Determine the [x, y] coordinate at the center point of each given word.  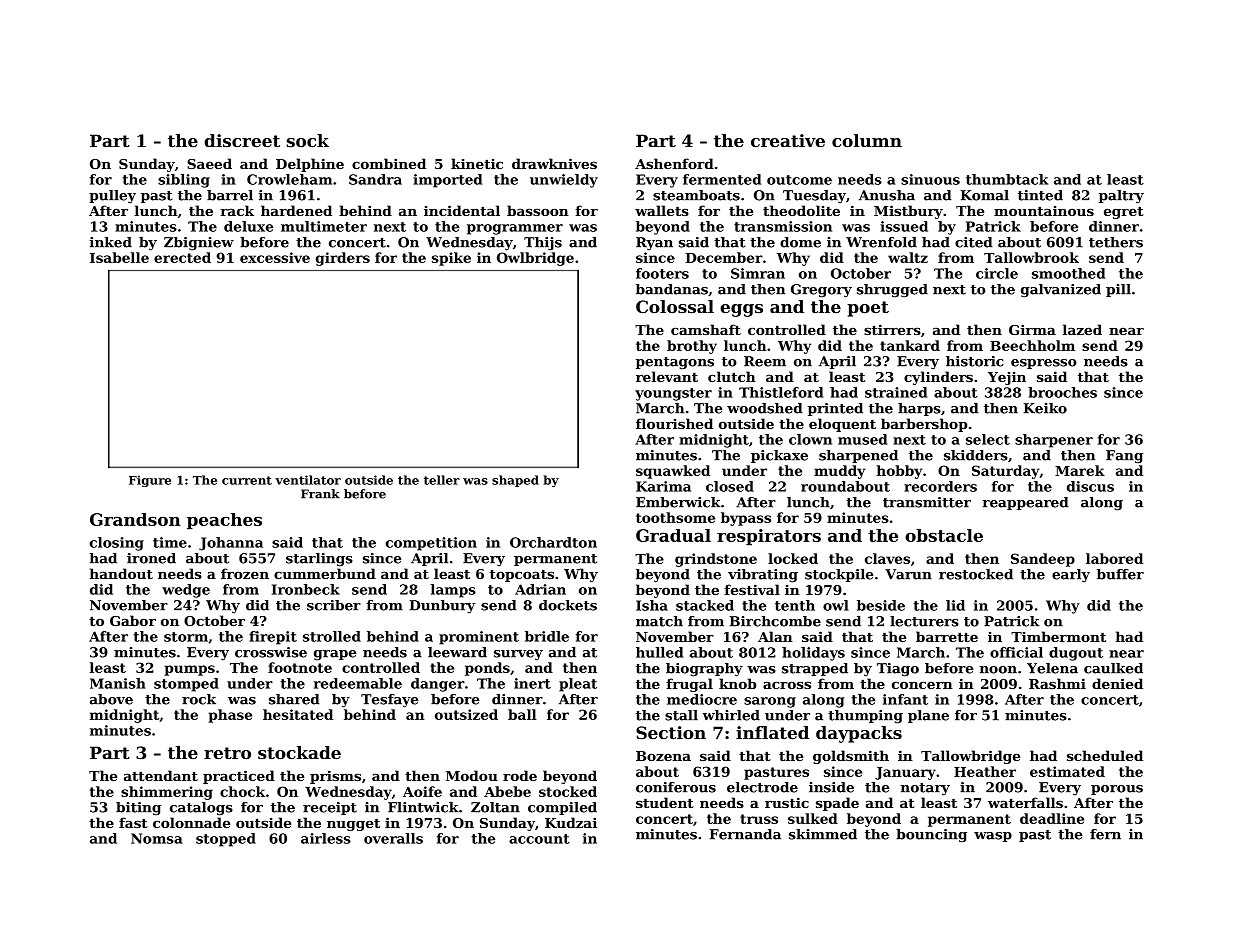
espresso [1044, 364]
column [867, 140]
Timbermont [1058, 636]
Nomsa [157, 838]
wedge [186, 591]
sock [308, 140]
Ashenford [674, 163]
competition [431, 544]
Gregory [821, 291]
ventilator [308, 480]
